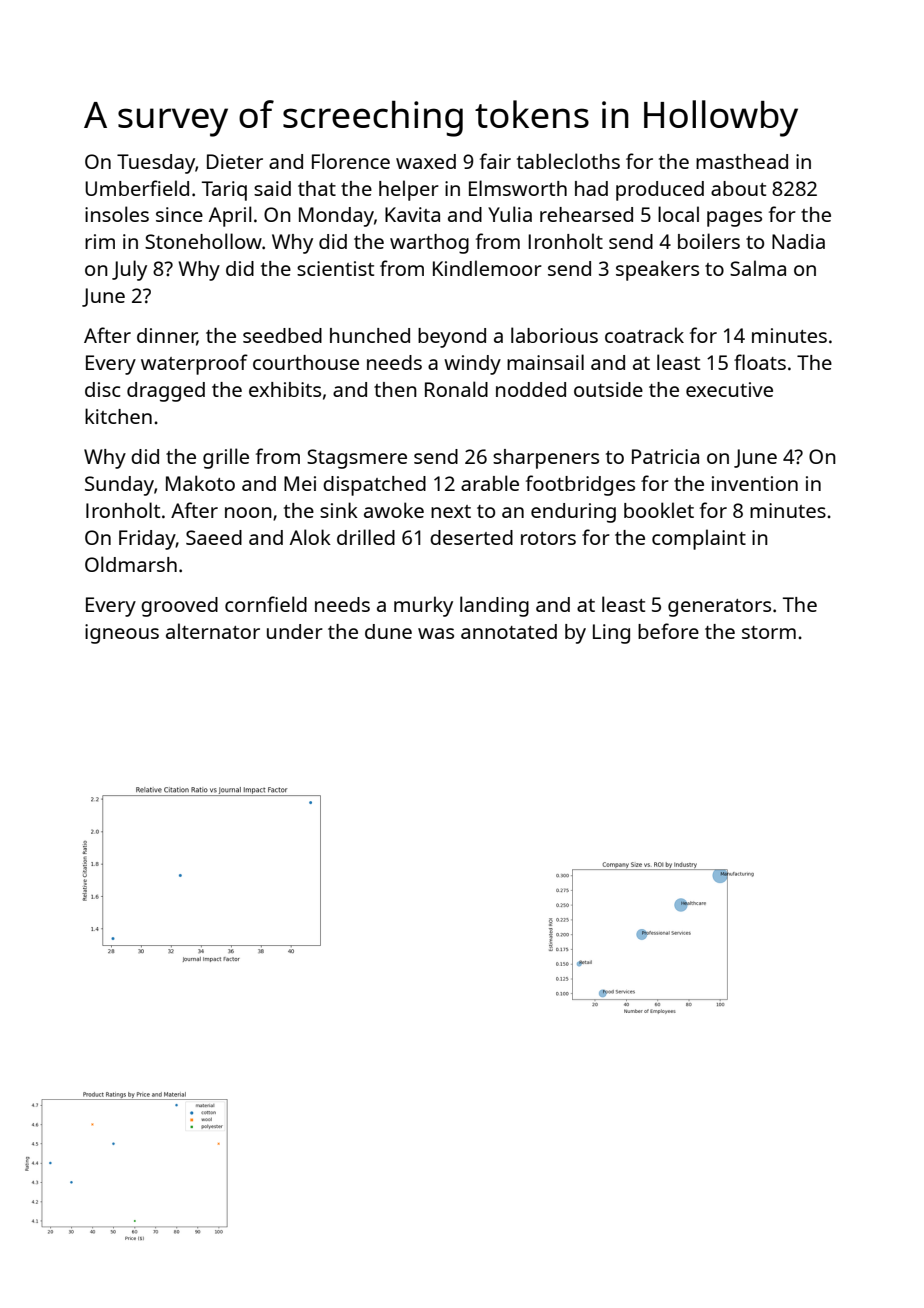 The width and height of the screenshot is (924, 1308). What do you see at coordinates (545, 362) in the screenshot?
I see `mainsail` at bounding box center [545, 362].
